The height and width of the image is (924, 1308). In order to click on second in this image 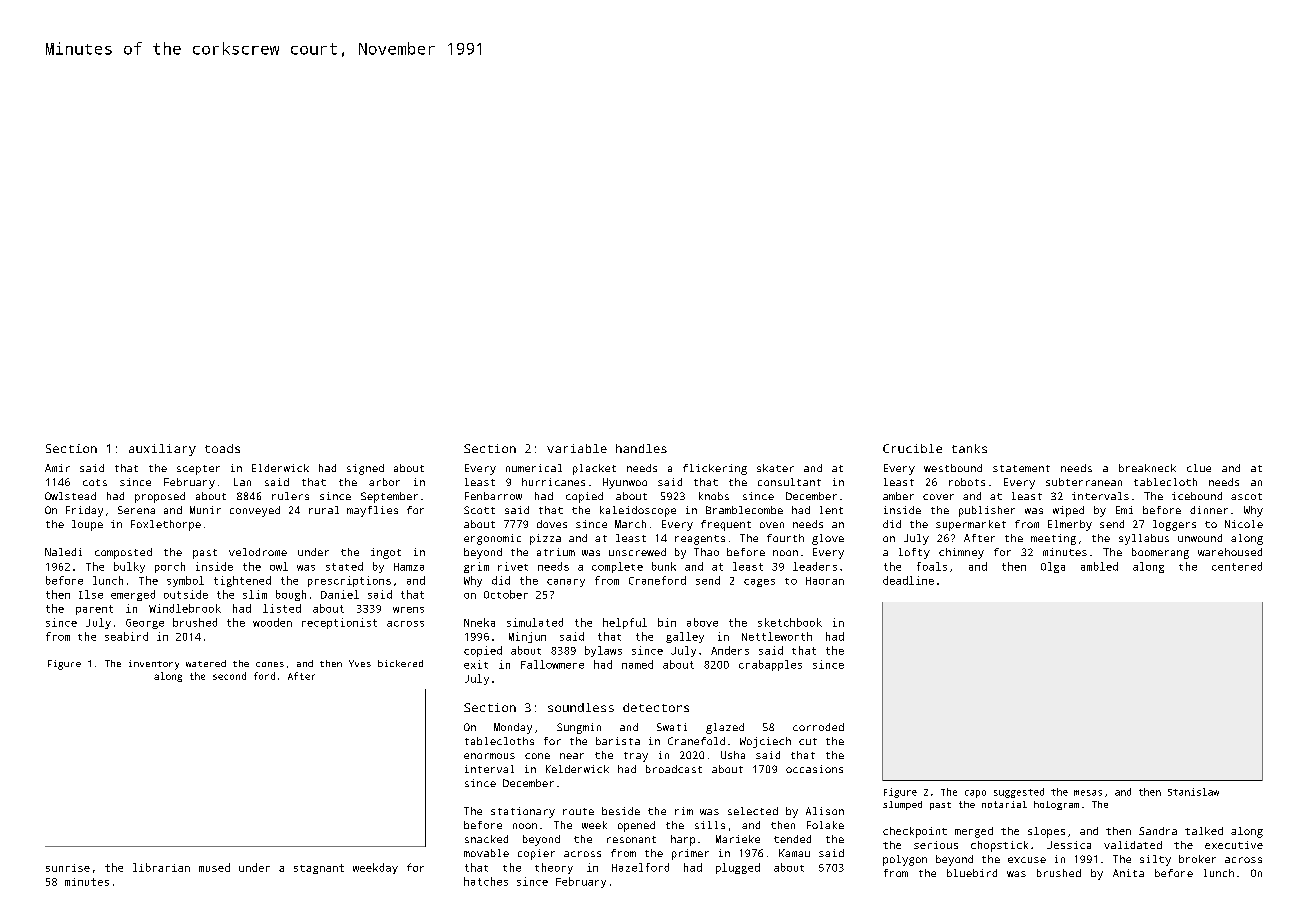, I will do `click(229, 676)`.
